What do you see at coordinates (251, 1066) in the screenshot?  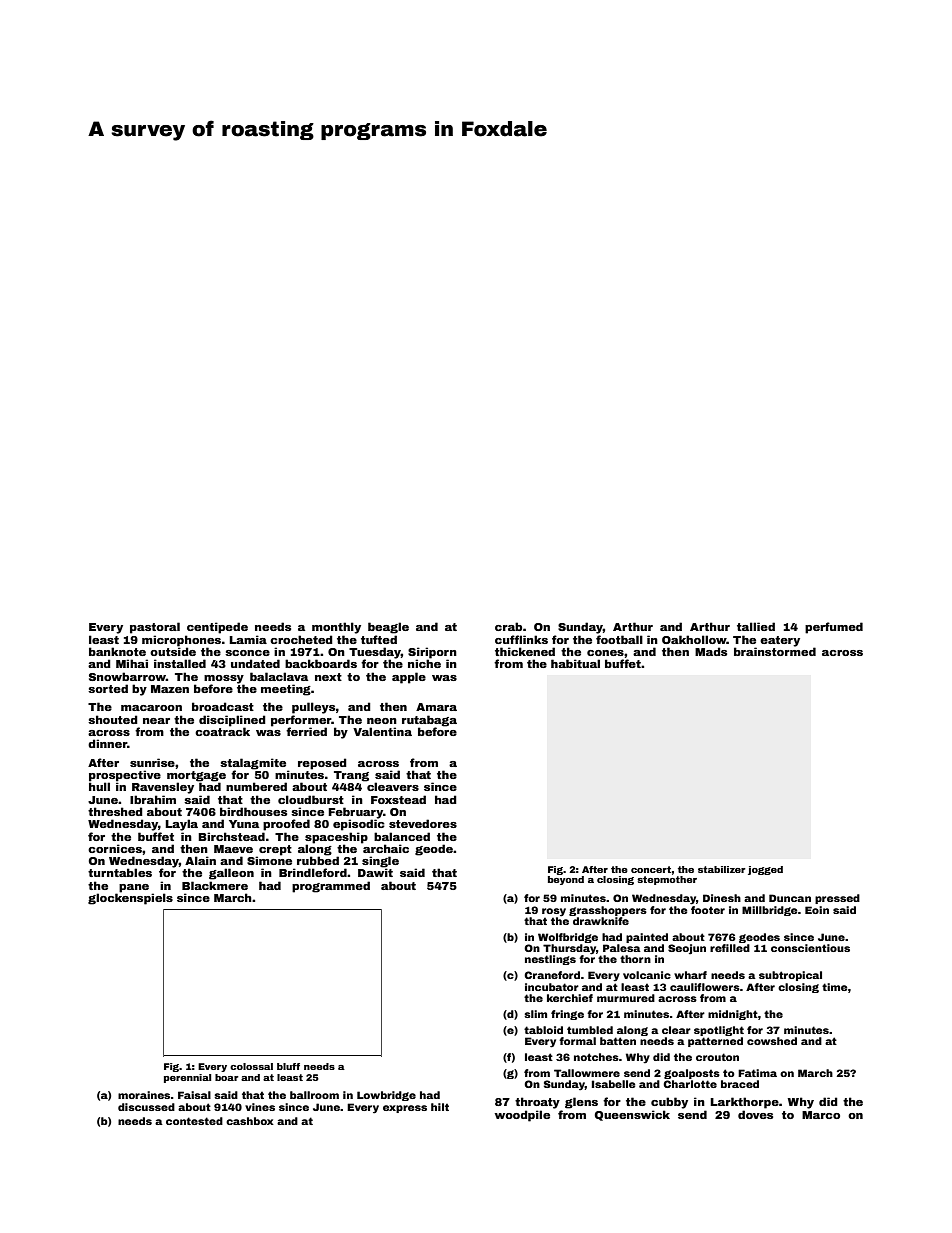 I see `colossal` at bounding box center [251, 1066].
